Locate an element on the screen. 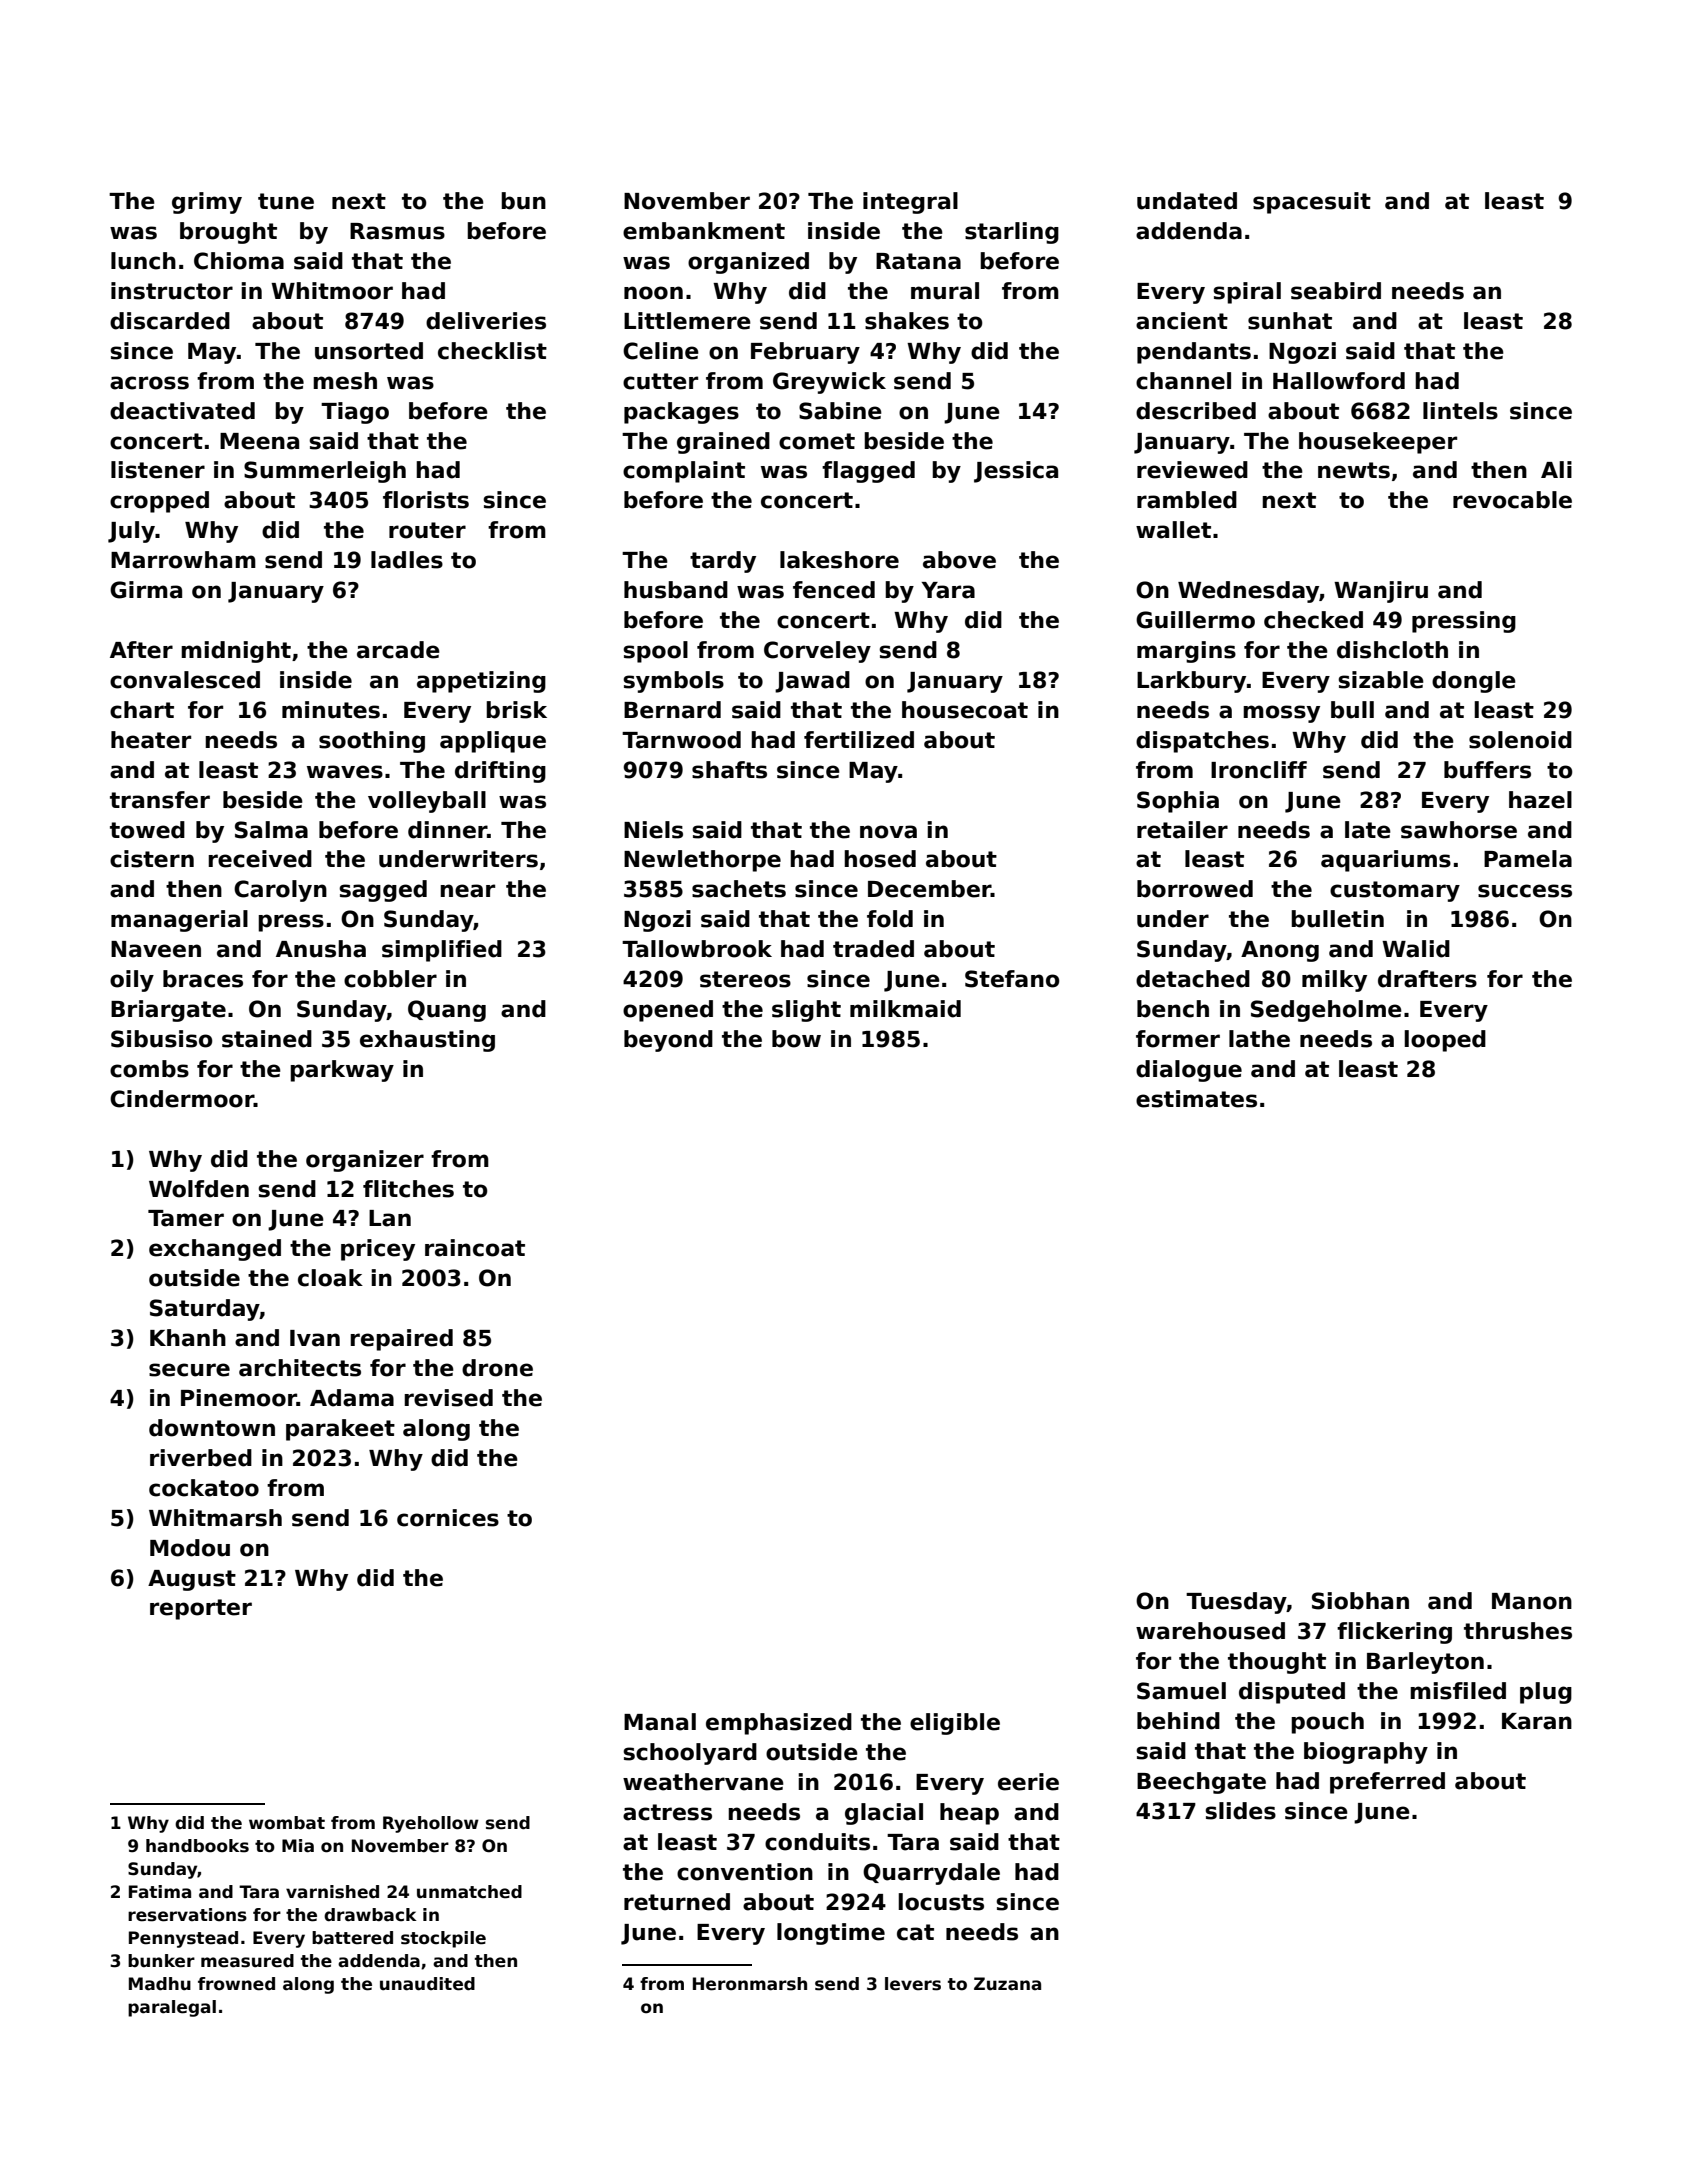 The width and height of the screenshot is (1683, 2178). Wolfden is located at coordinates (199, 1189).
